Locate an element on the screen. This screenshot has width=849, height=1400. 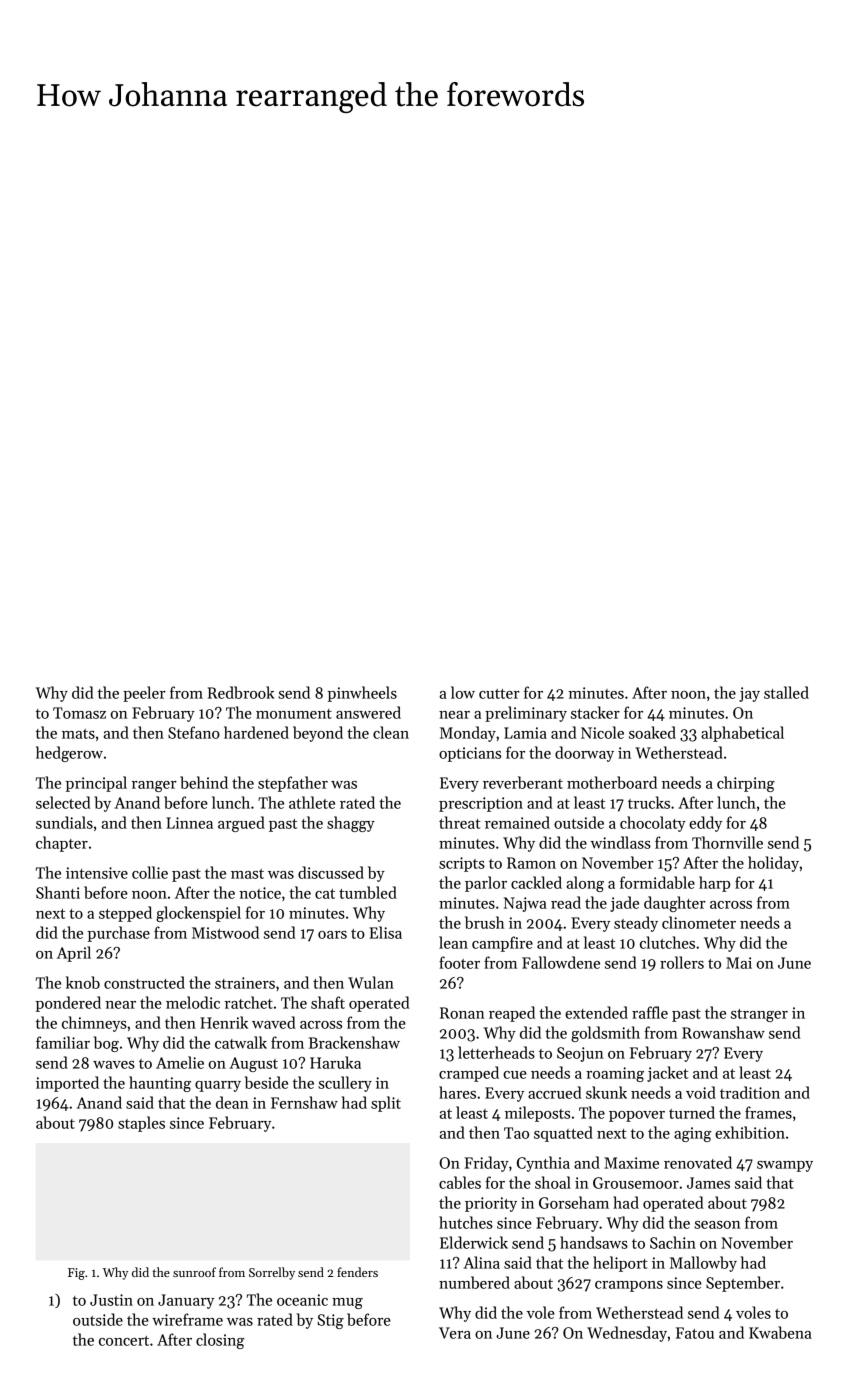
Thornville is located at coordinates (727, 842).
